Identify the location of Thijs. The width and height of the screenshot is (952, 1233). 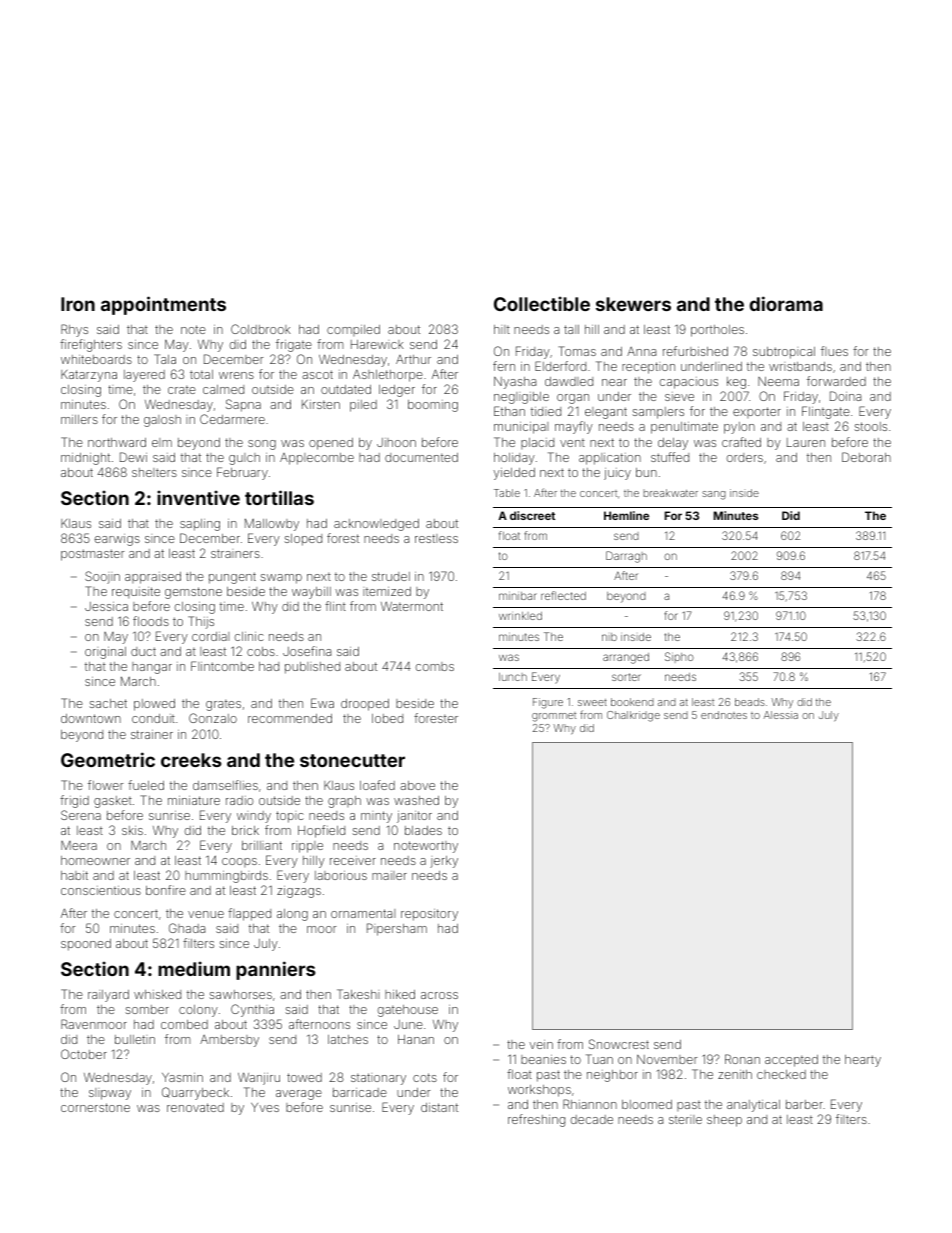
(201, 622).
